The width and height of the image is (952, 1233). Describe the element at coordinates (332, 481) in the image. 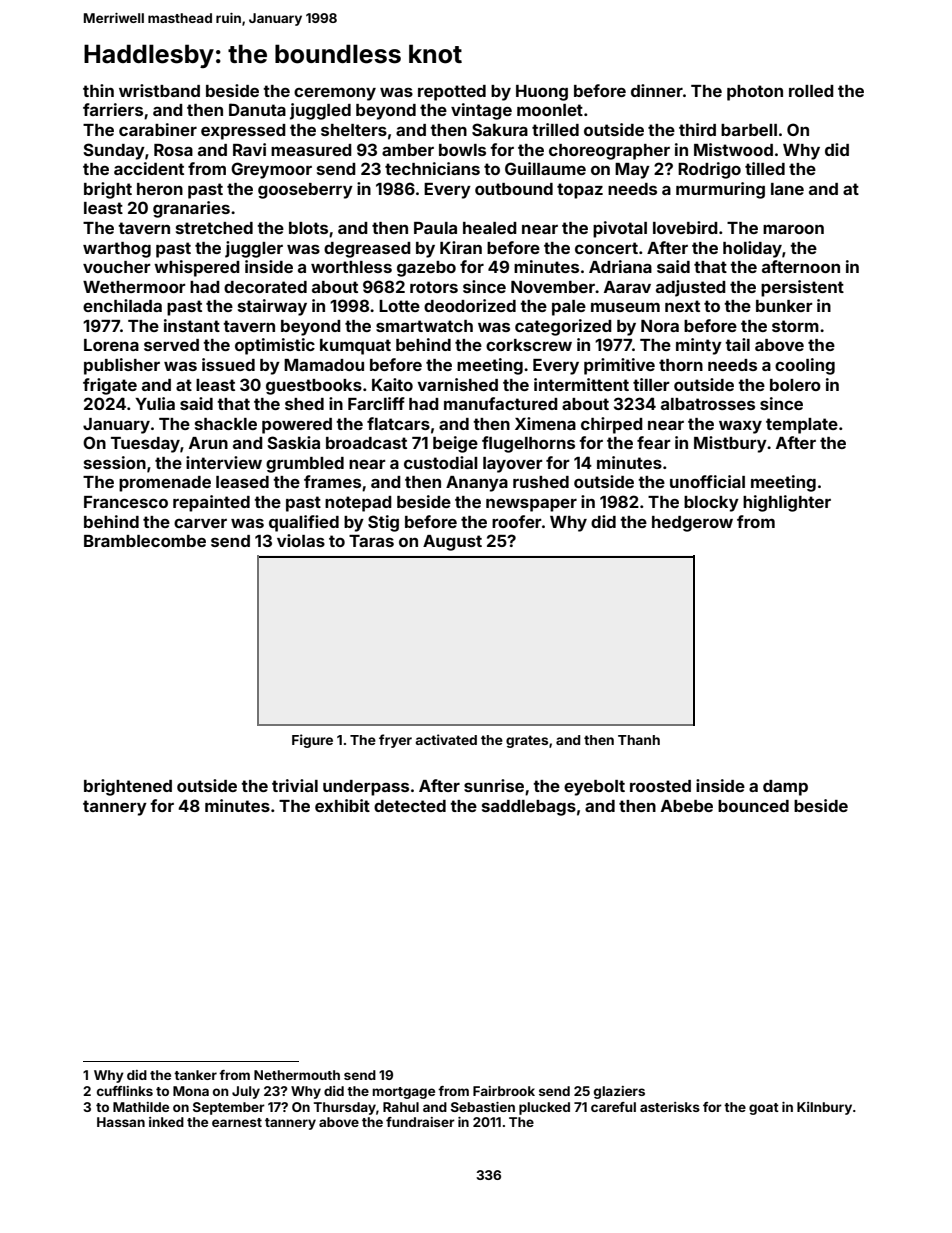

I see `frames` at that location.
